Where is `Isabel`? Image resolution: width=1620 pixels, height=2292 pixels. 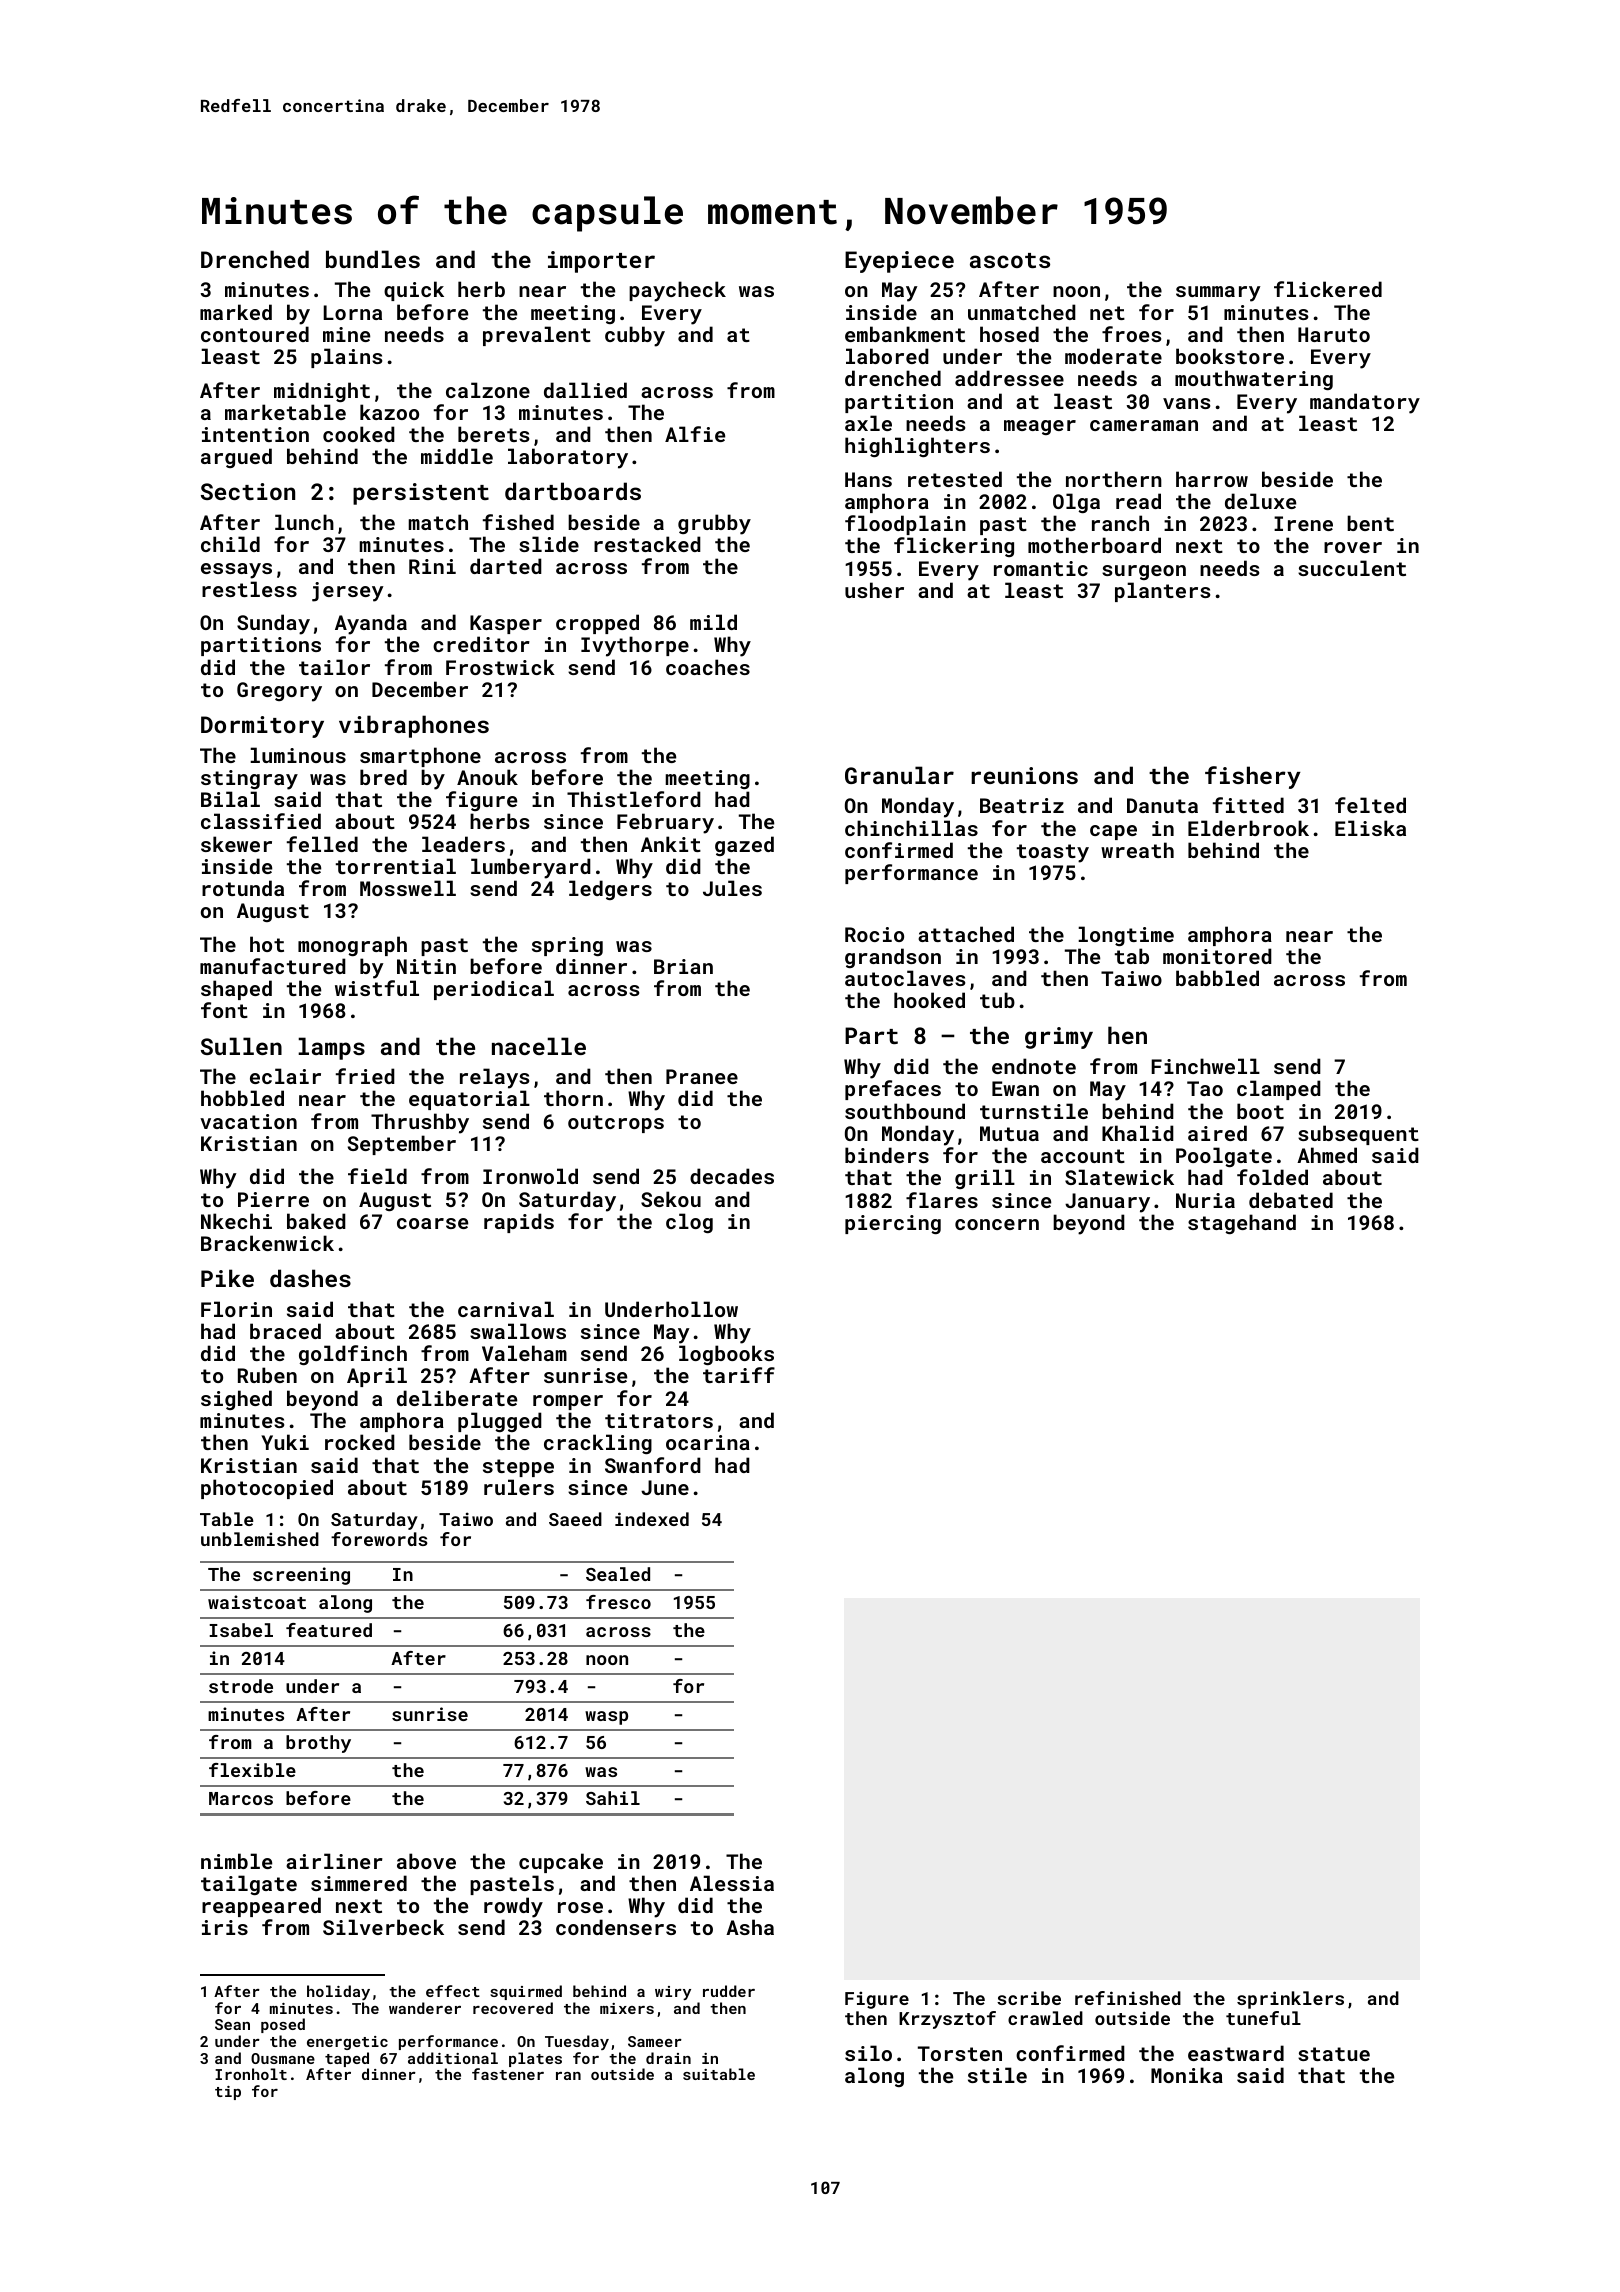
Isabel is located at coordinates (241, 1630).
